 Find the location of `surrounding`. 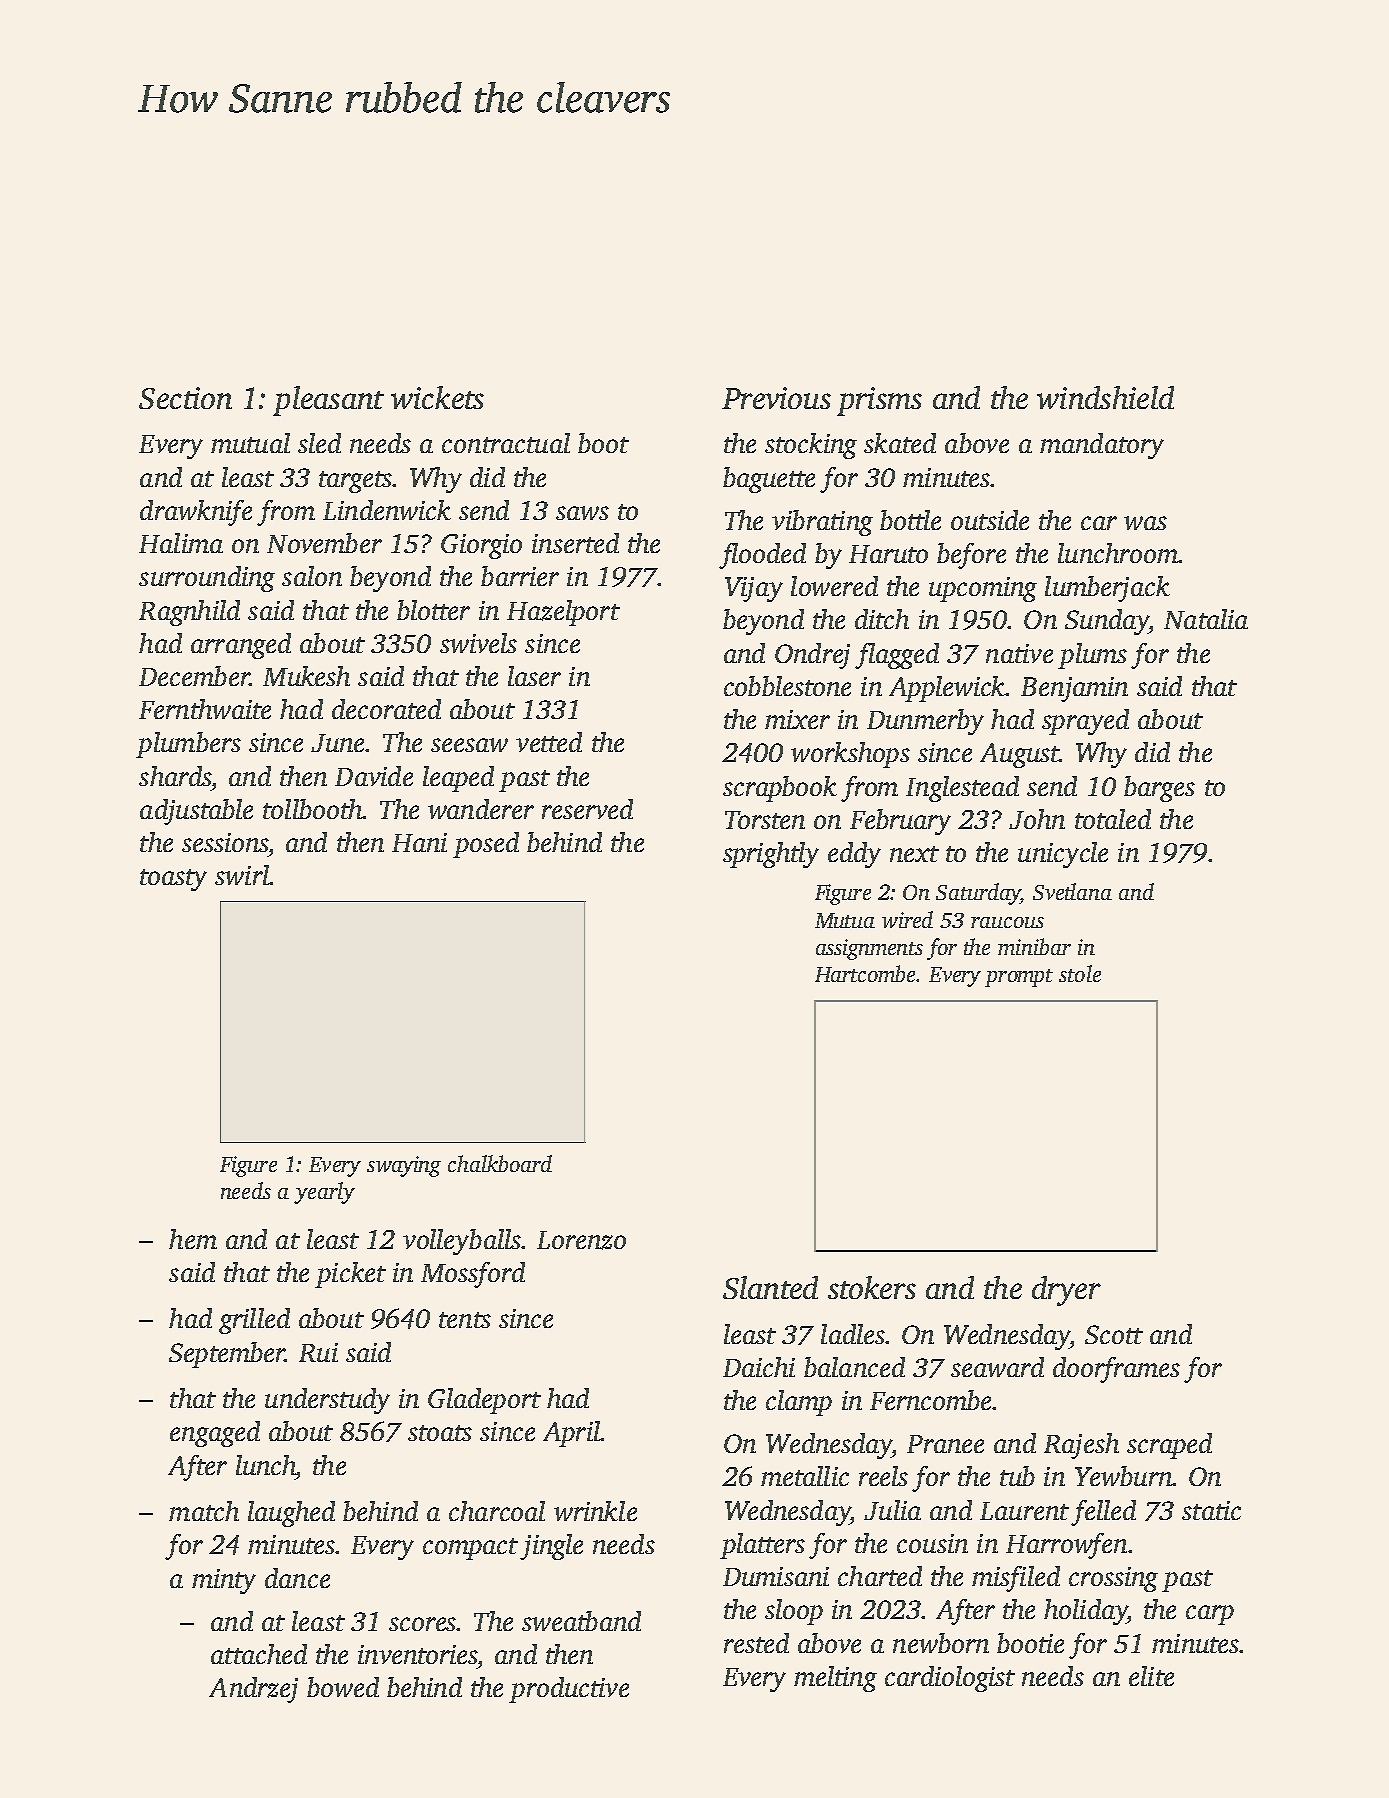

surrounding is located at coordinates (207, 579).
